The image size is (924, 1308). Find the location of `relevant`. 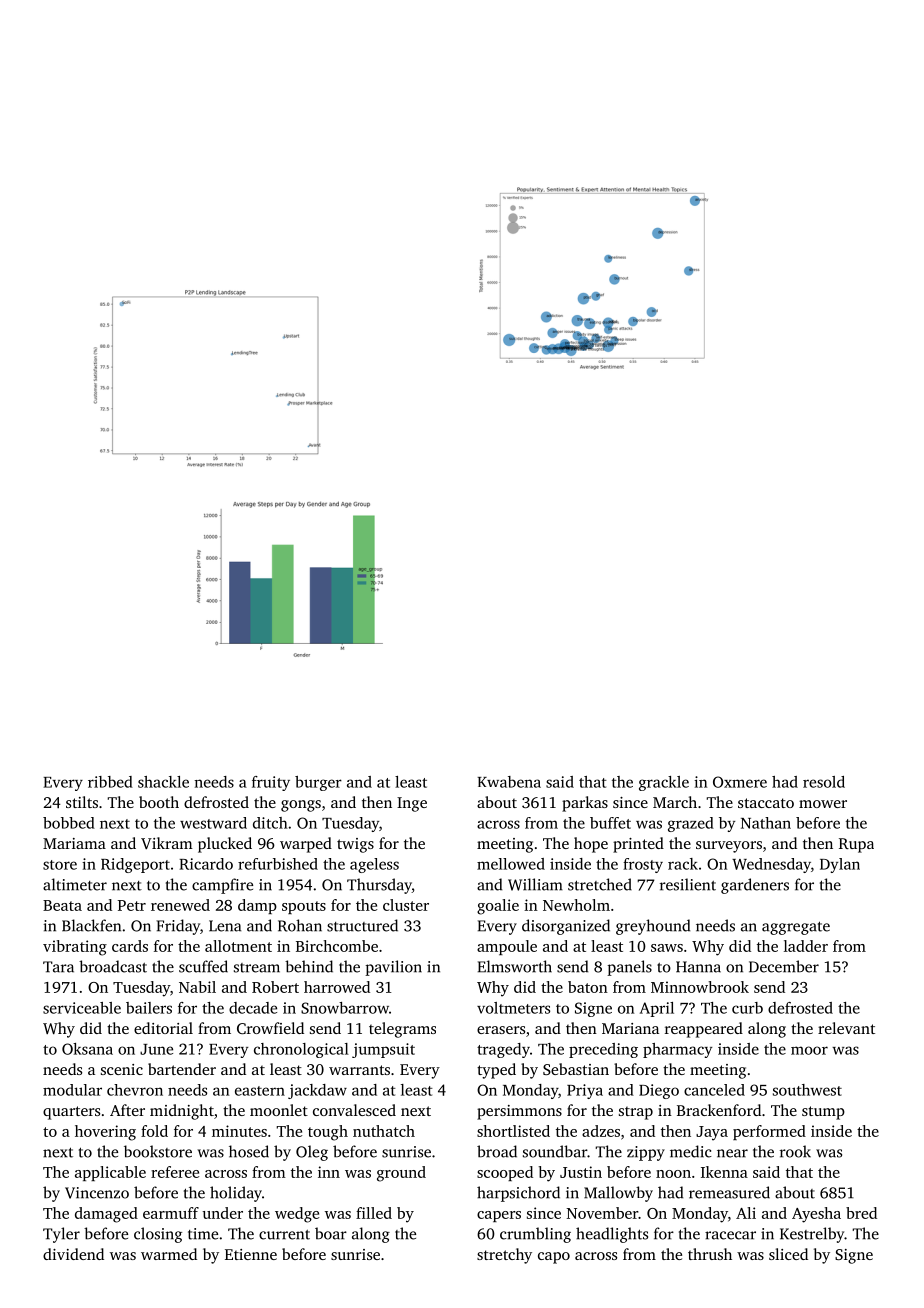

relevant is located at coordinates (846, 1028).
